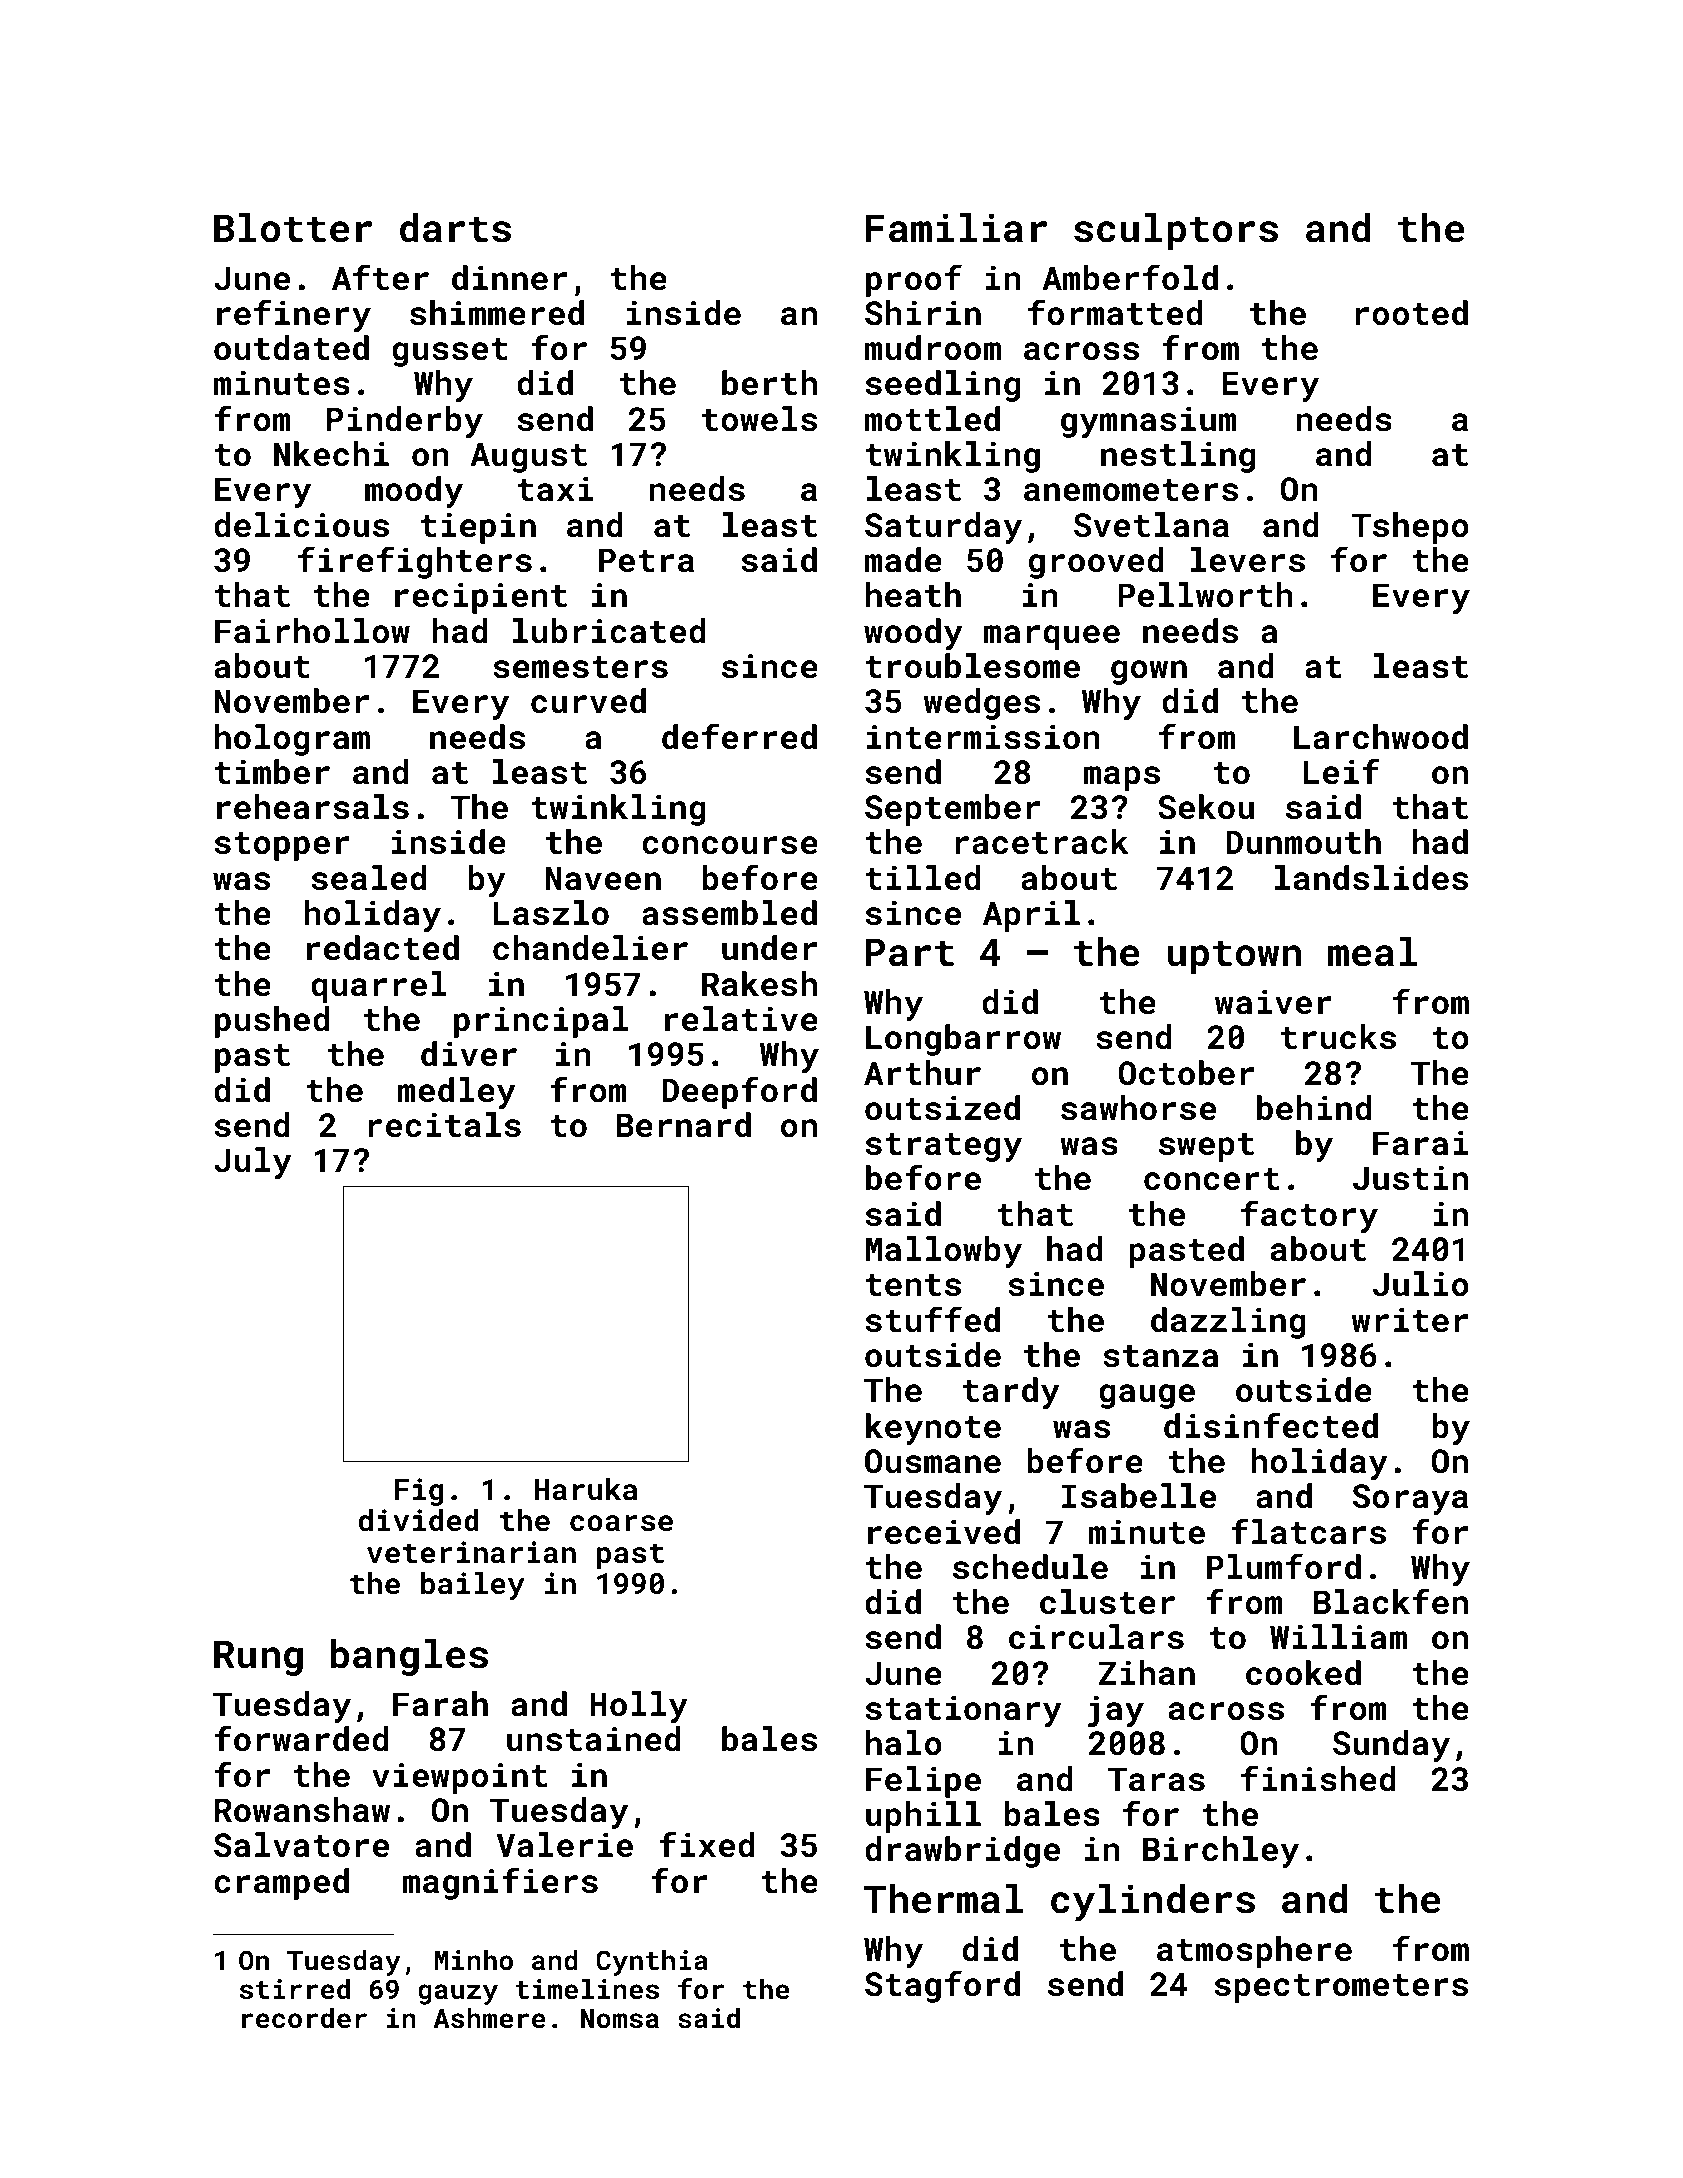  What do you see at coordinates (409, 1657) in the screenshot?
I see `bangles` at bounding box center [409, 1657].
